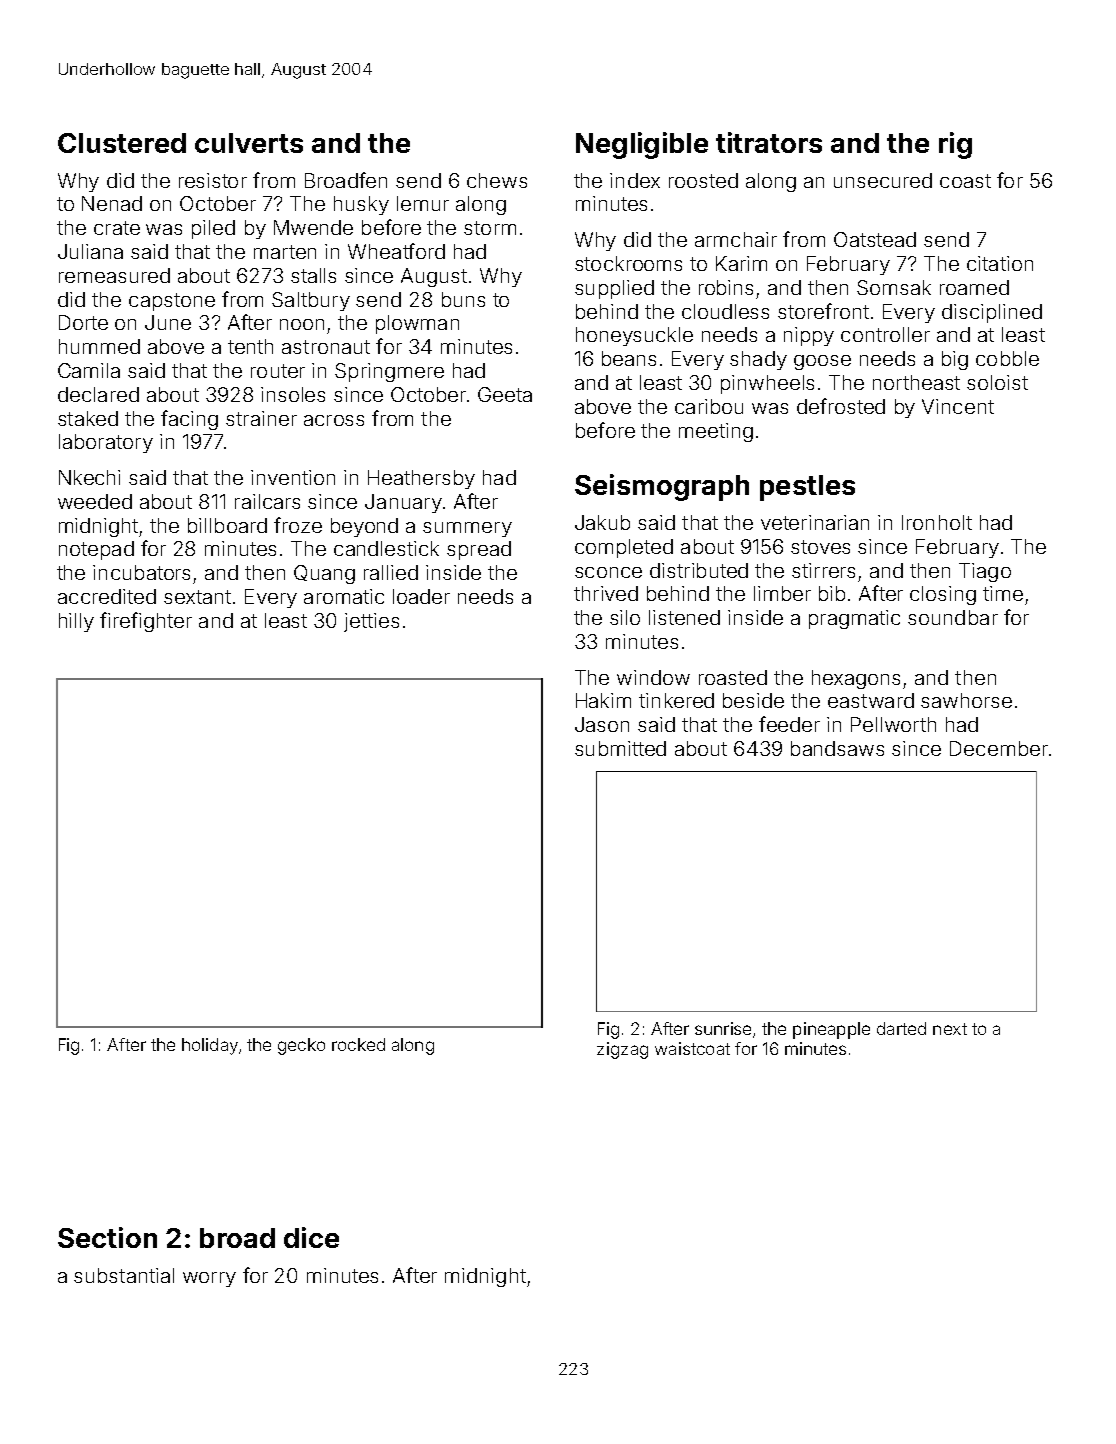 This screenshot has height=1444, width=1116. I want to click on darted, so click(901, 1028).
